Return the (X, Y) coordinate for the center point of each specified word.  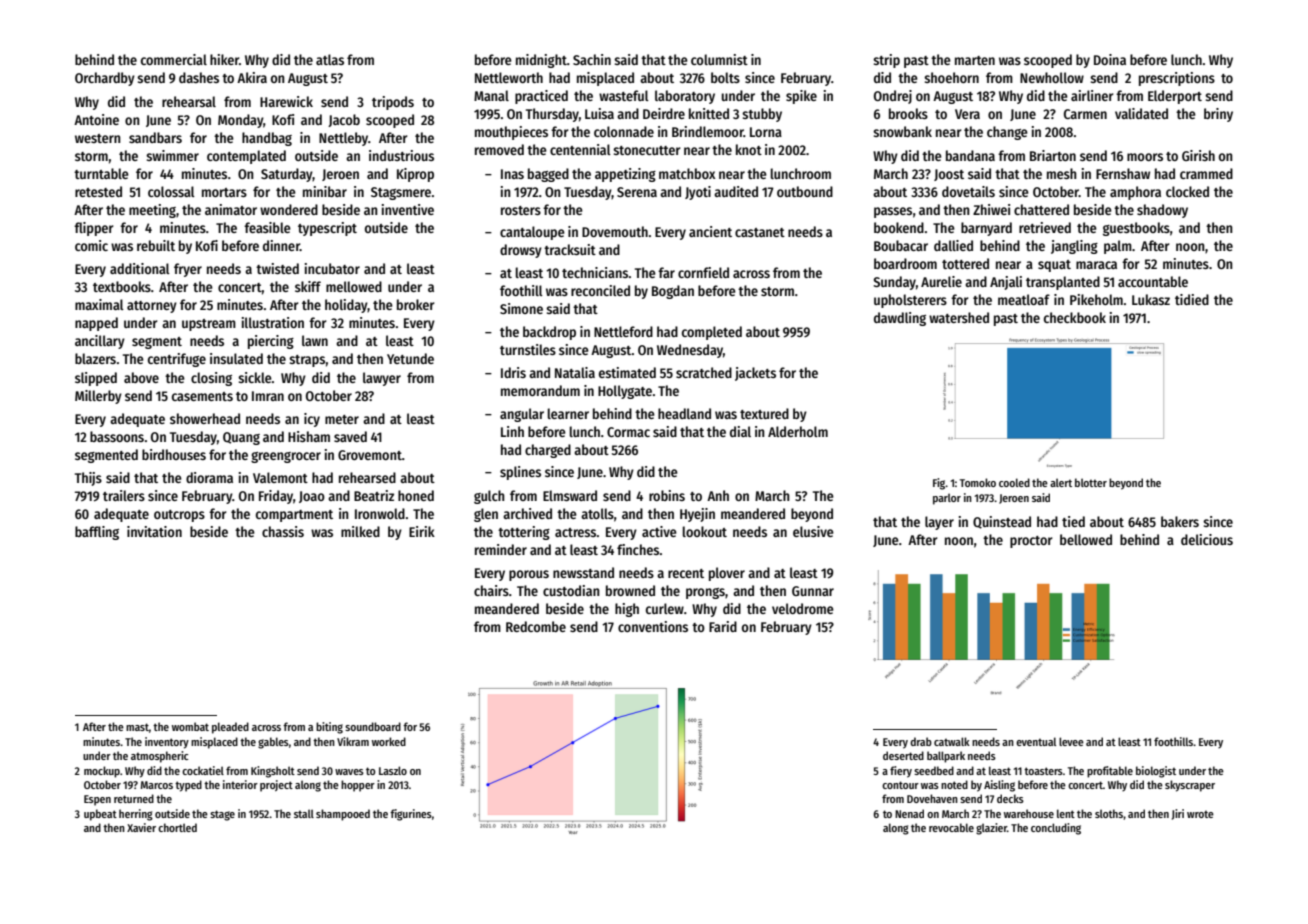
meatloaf (1024, 299)
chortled (177, 827)
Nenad (909, 813)
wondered (289, 209)
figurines (411, 815)
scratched (704, 372)
